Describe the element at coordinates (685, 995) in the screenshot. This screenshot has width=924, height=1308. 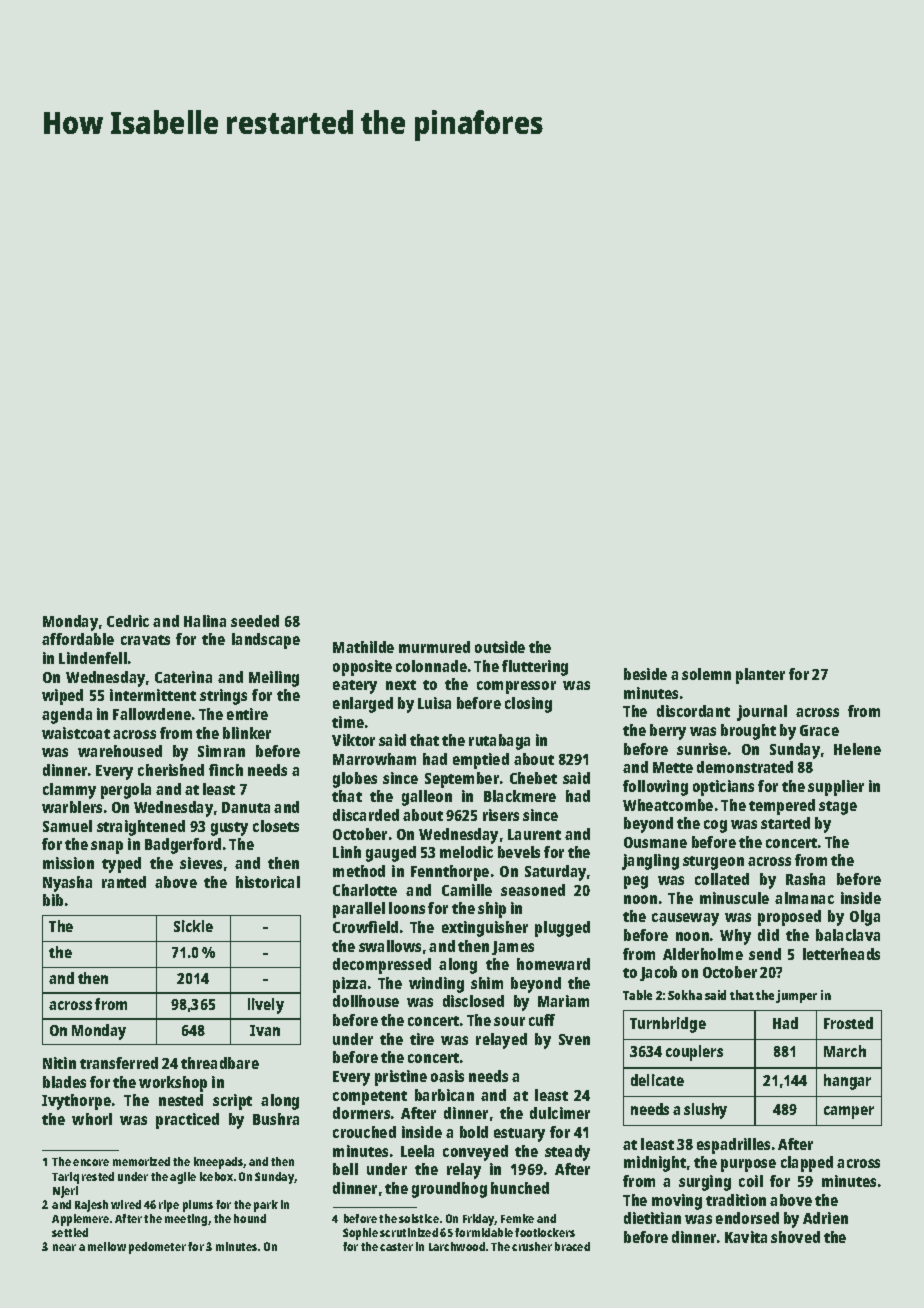
I see `Sokha` at that location.
